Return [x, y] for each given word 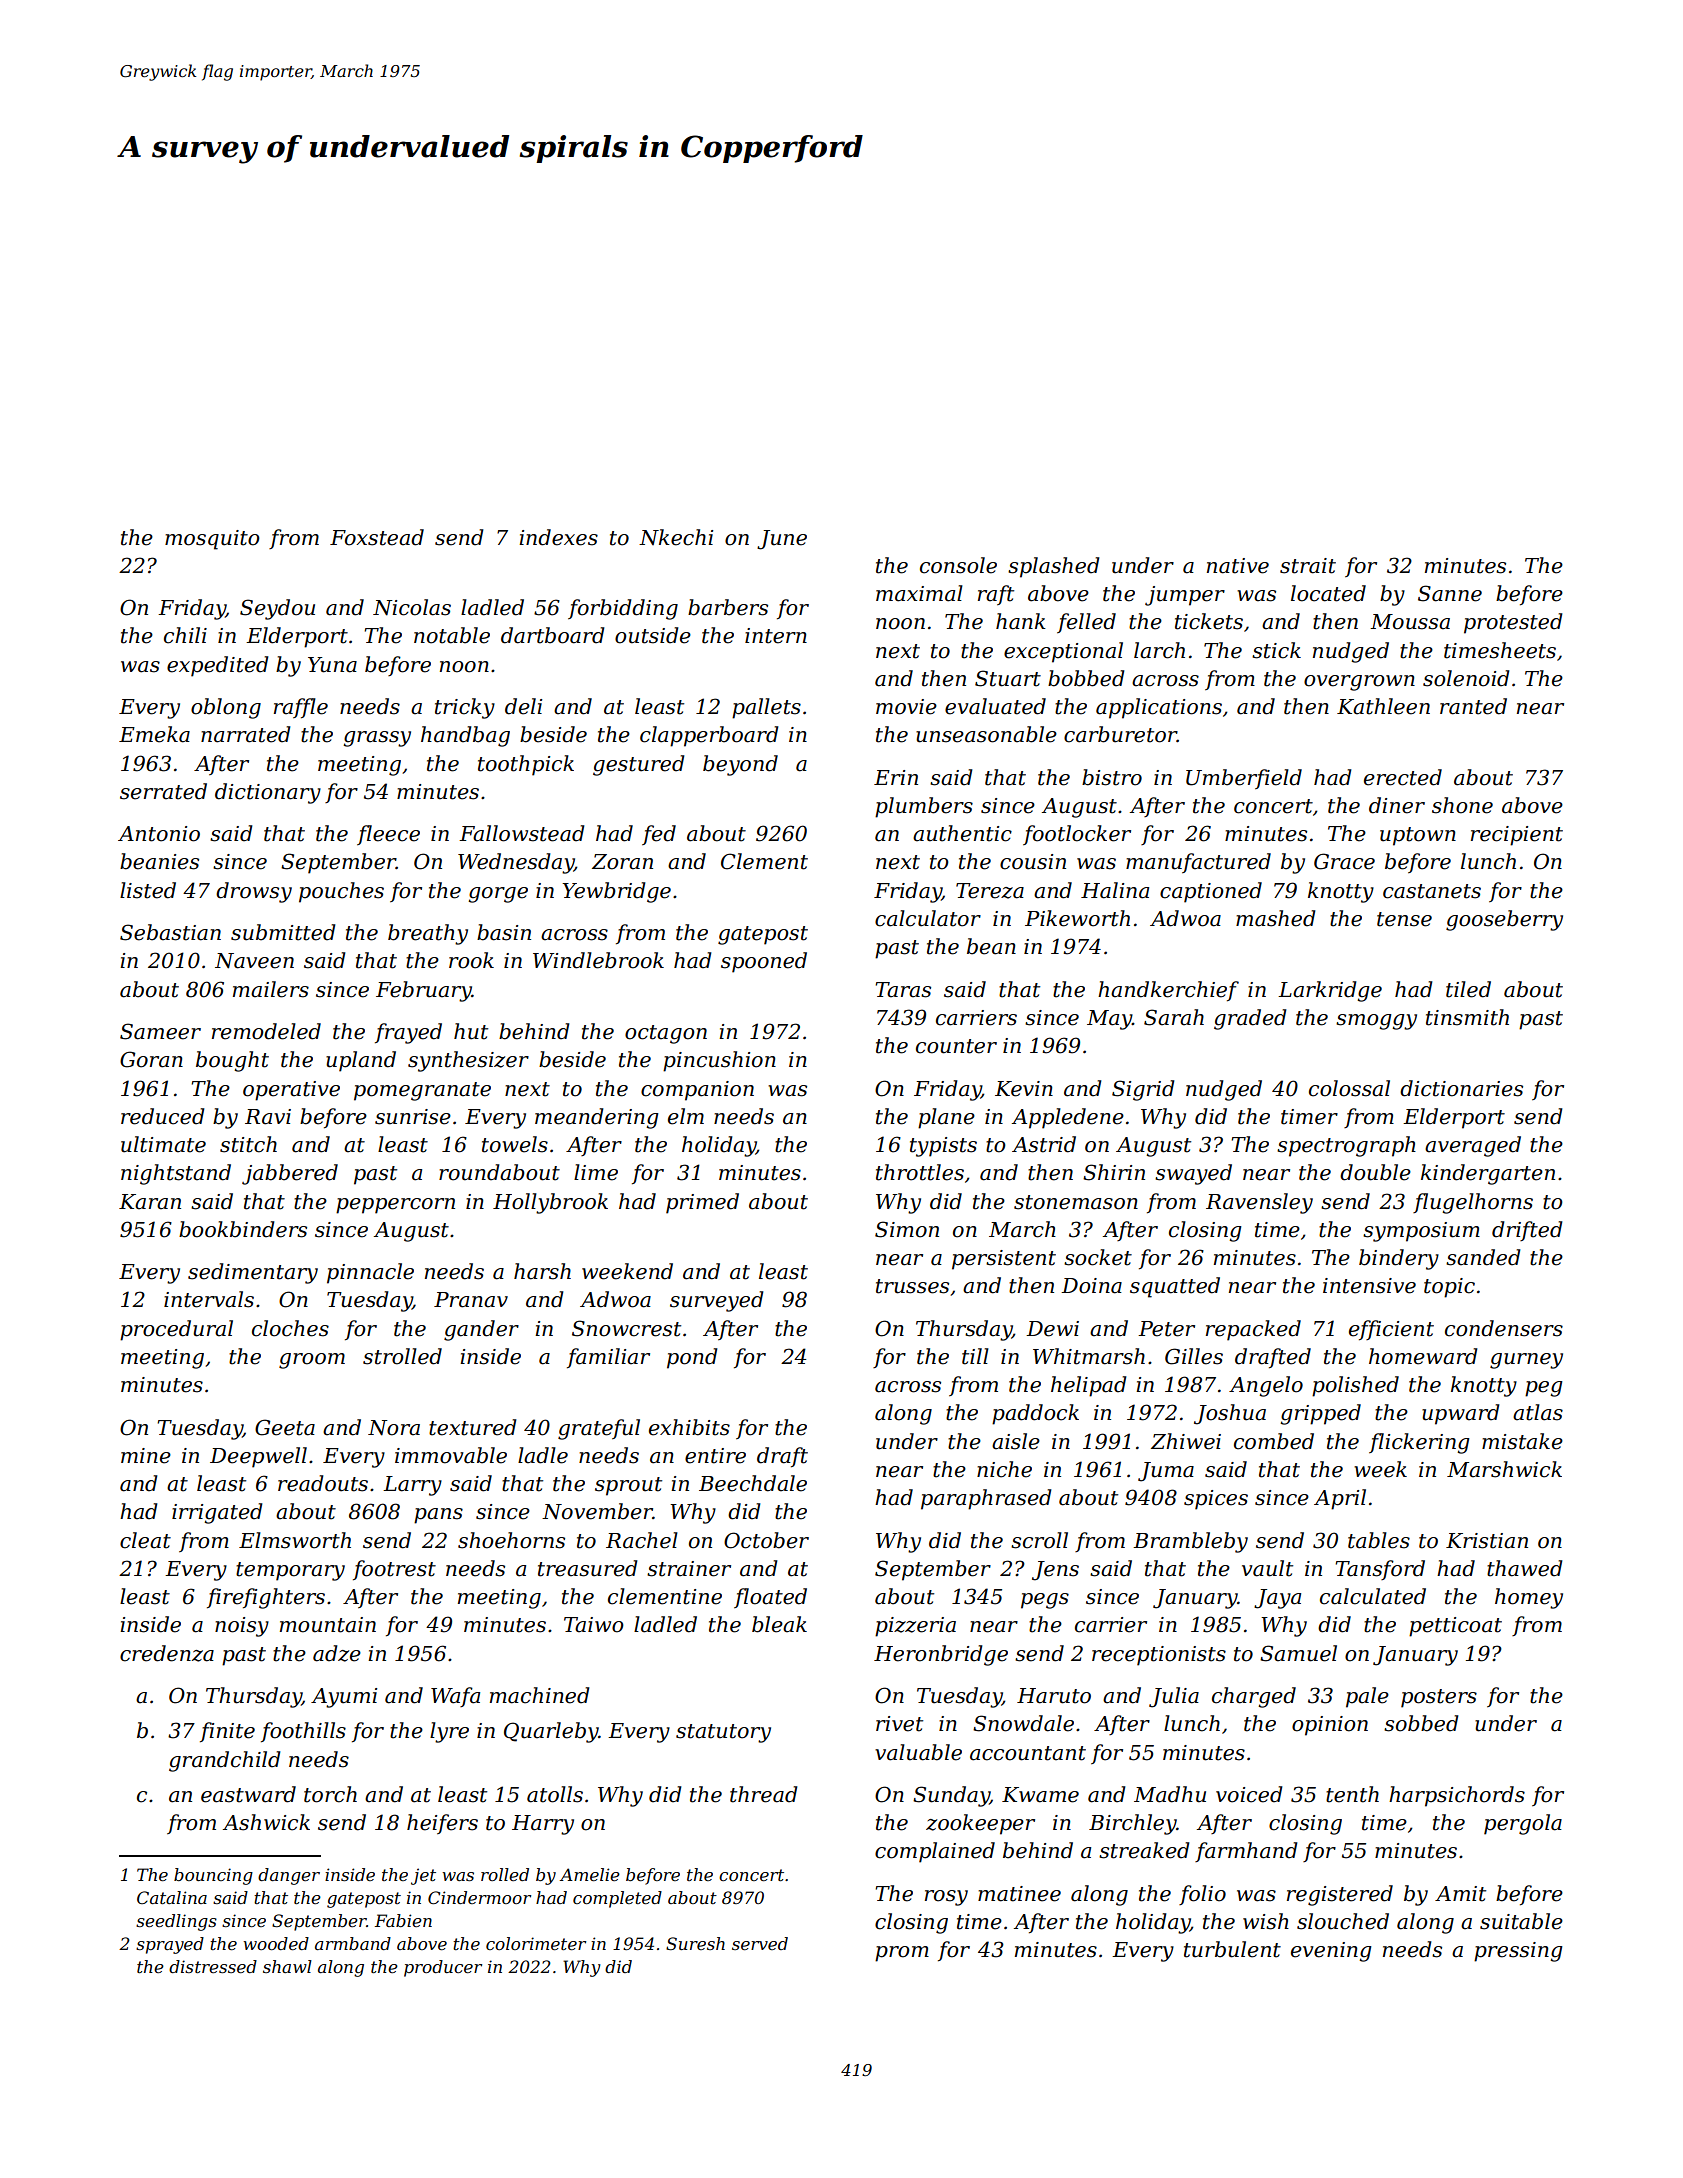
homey [1529, 1598]
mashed [1275, 918]
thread [763, 1794]
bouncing [213, 1876]
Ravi [268, 1117]
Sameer [160, 1031]
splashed [1053, 567]
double [1375, 1172]
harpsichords [1457, 1796]
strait [1308, 566]
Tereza [990, 891]
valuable [918, 1752]
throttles [920, 1172]
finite [227, 1732]
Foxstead [377, 537]
